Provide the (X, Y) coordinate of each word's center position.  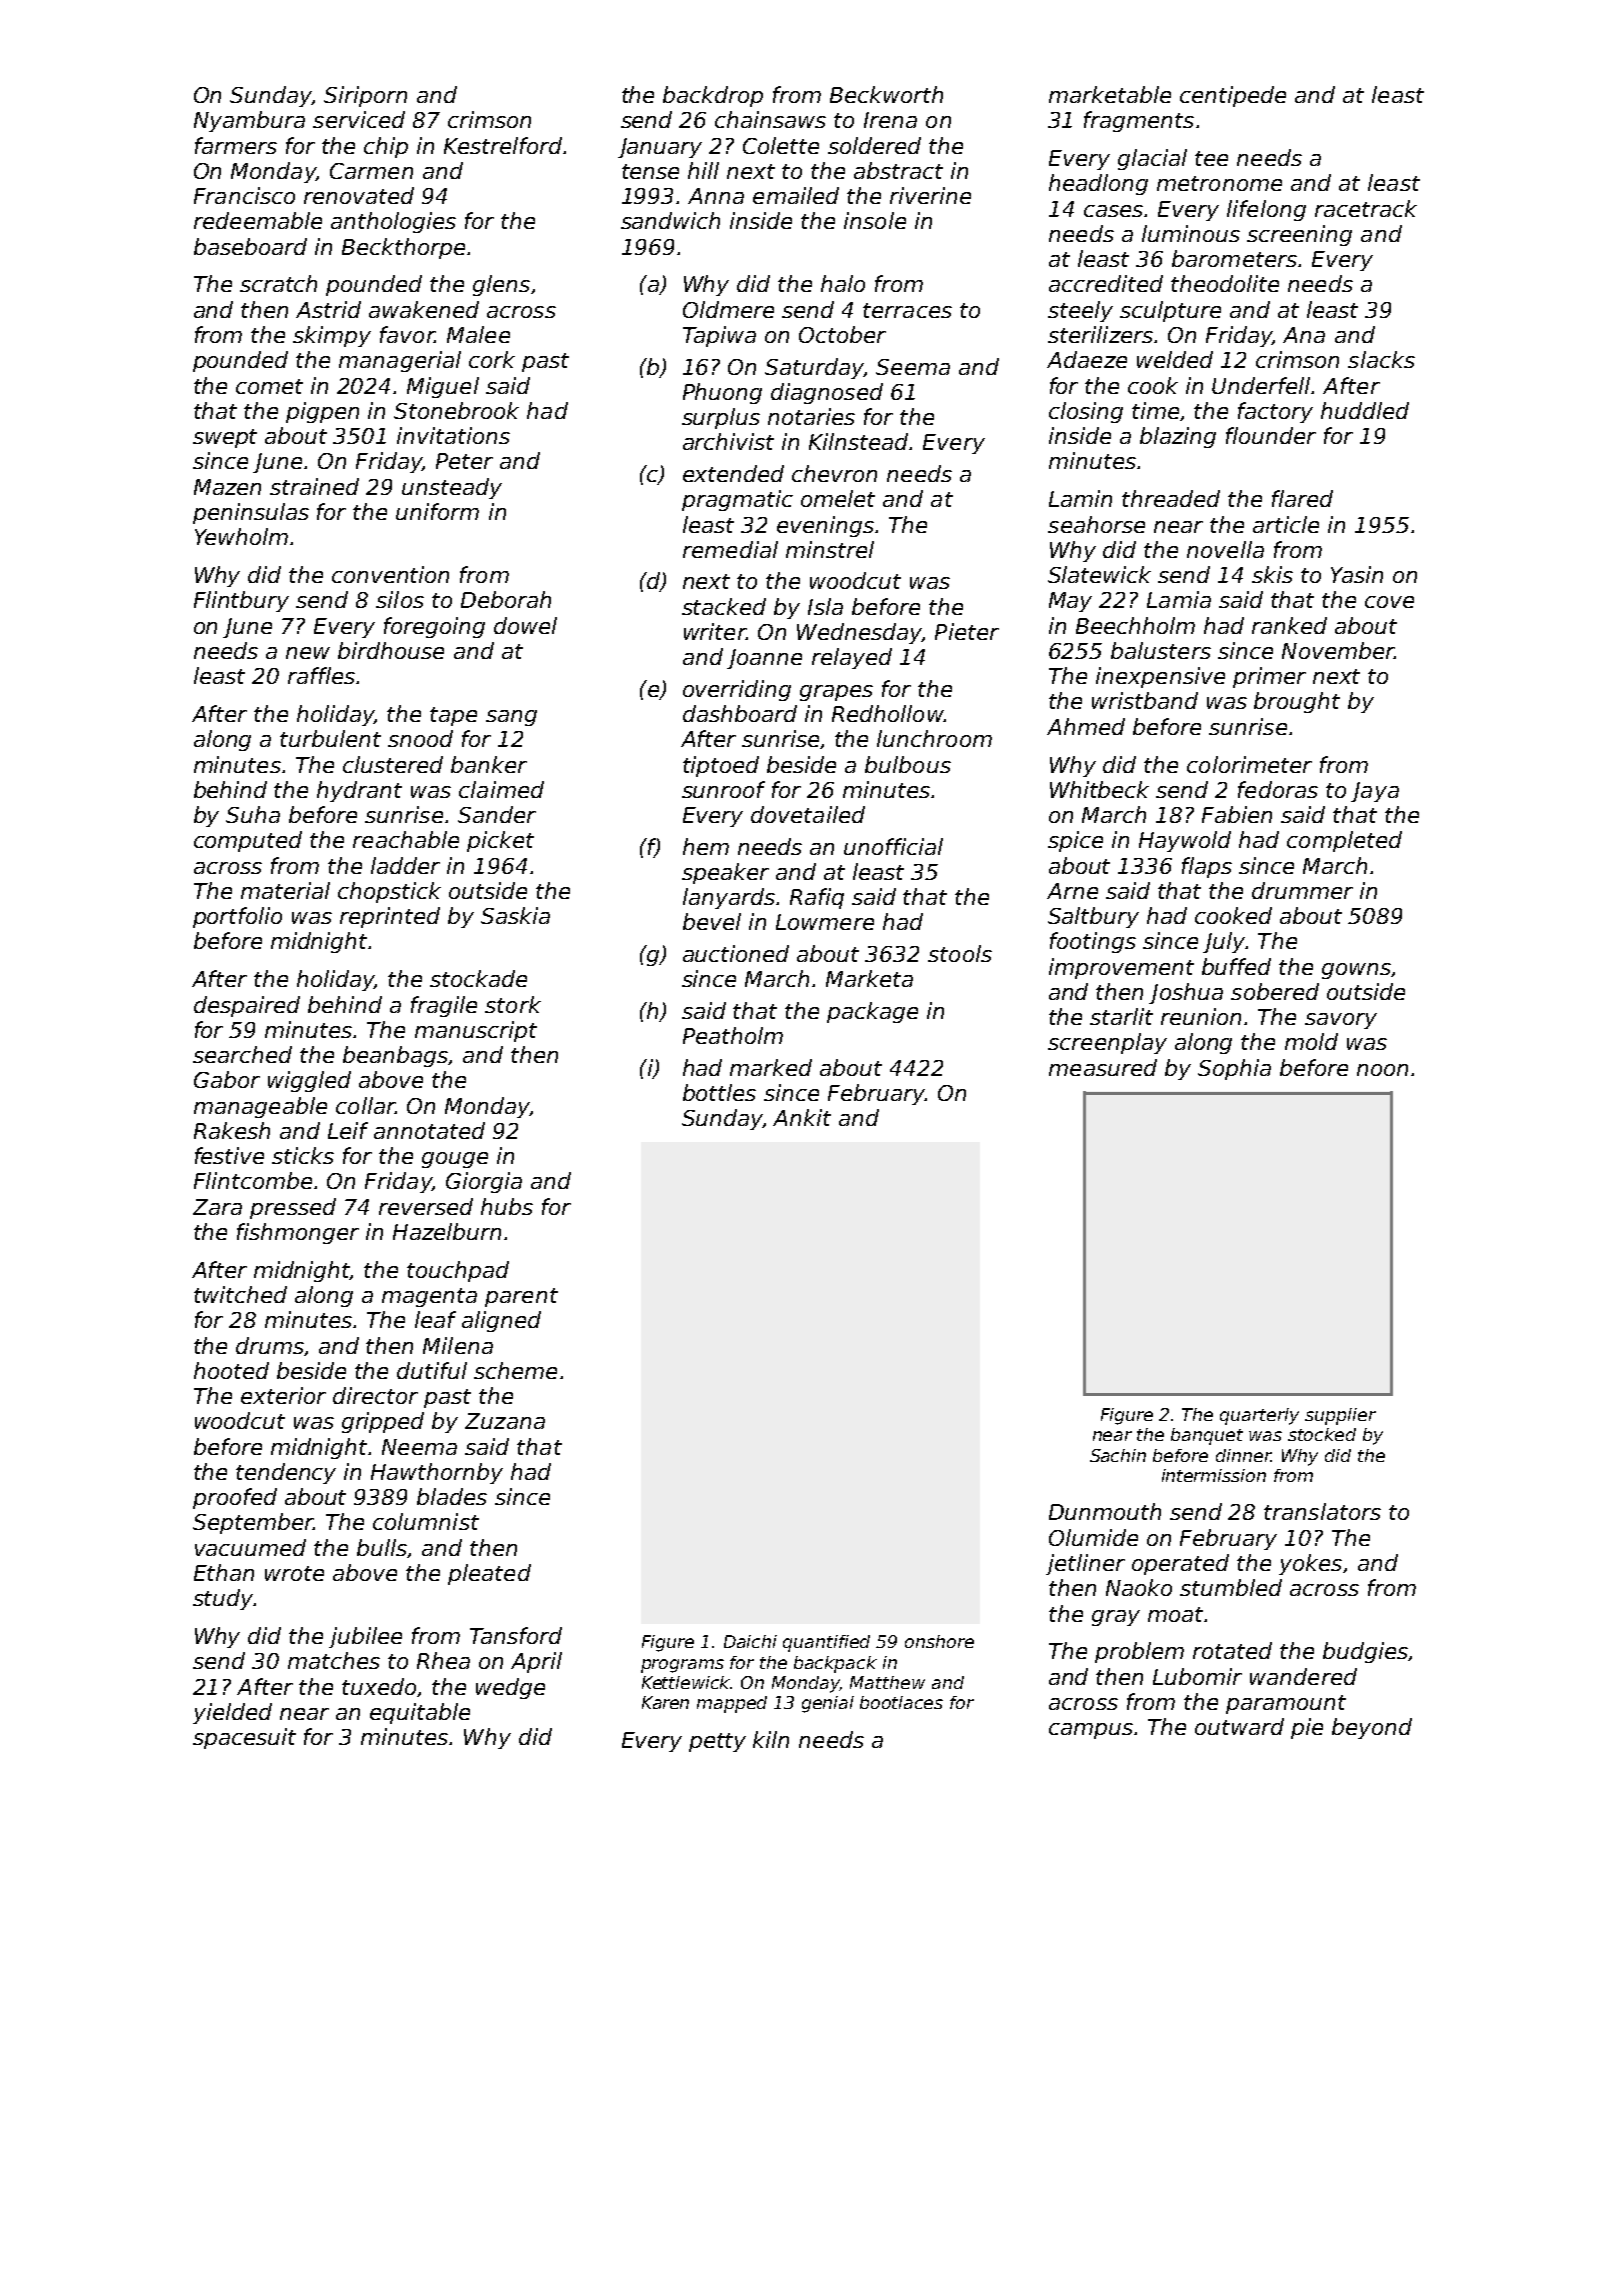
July (1224, 942)
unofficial (893, 846)
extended (733, 473)
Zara (217, 1207)
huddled (1365, 410)
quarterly (1259, 1416)
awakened (424, 309)
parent (521, 1297)
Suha (253, 814)
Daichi (750, 1641)
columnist (426, 1521)
